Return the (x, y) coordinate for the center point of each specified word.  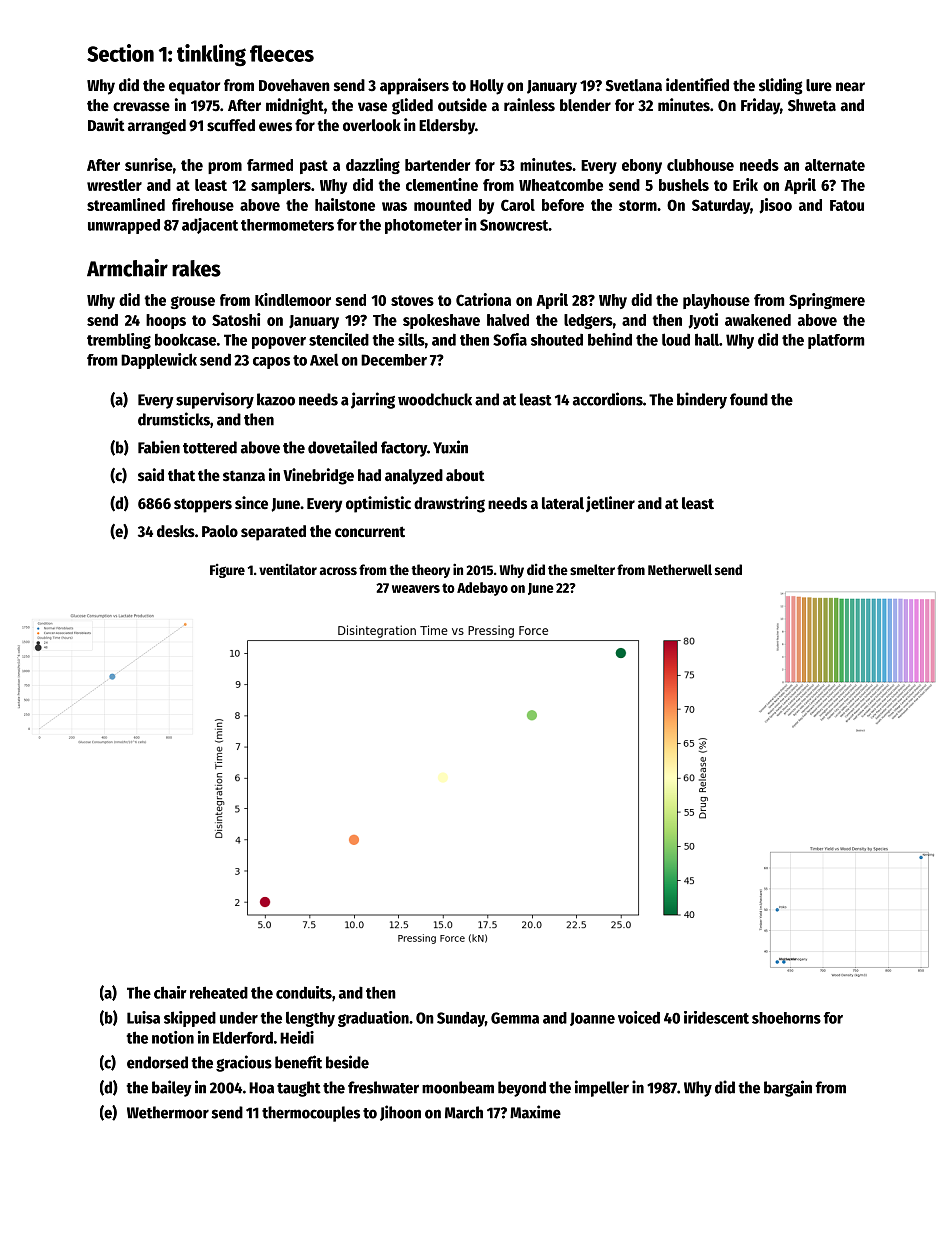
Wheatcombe (561, 185)
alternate (835, 165)
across (338, 571)
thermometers (287, 225)
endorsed (157, 1062)
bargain (788, 1088)
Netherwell (680, 569)
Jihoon (400, 1113)
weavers (416, 589)
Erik (745, 184)
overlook (372, 125)
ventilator (288, 569)
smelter (592, 569)
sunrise (149, 164)
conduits (304, 992)
